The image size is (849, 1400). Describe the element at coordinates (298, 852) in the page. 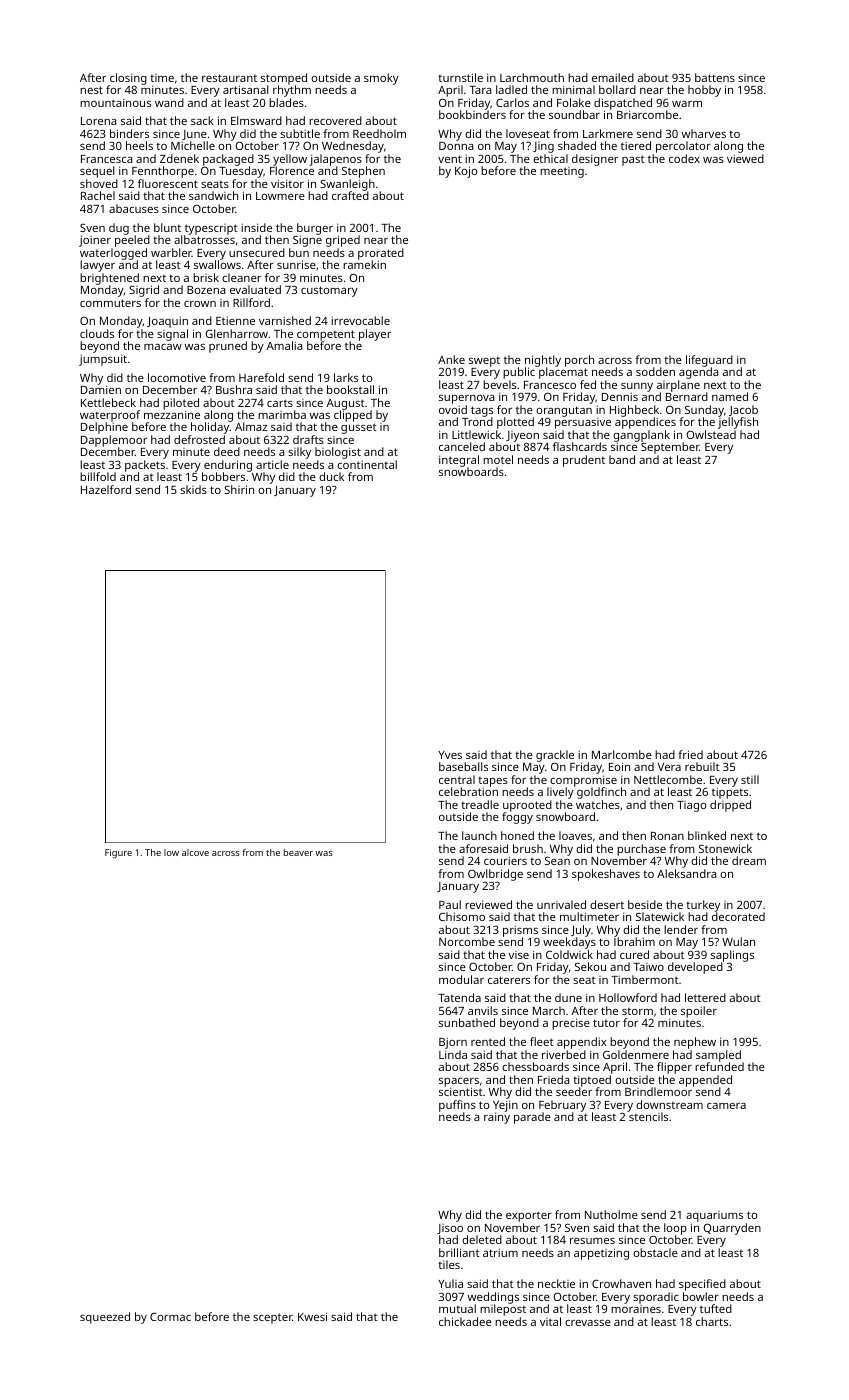

I see `beaver` at that location.
